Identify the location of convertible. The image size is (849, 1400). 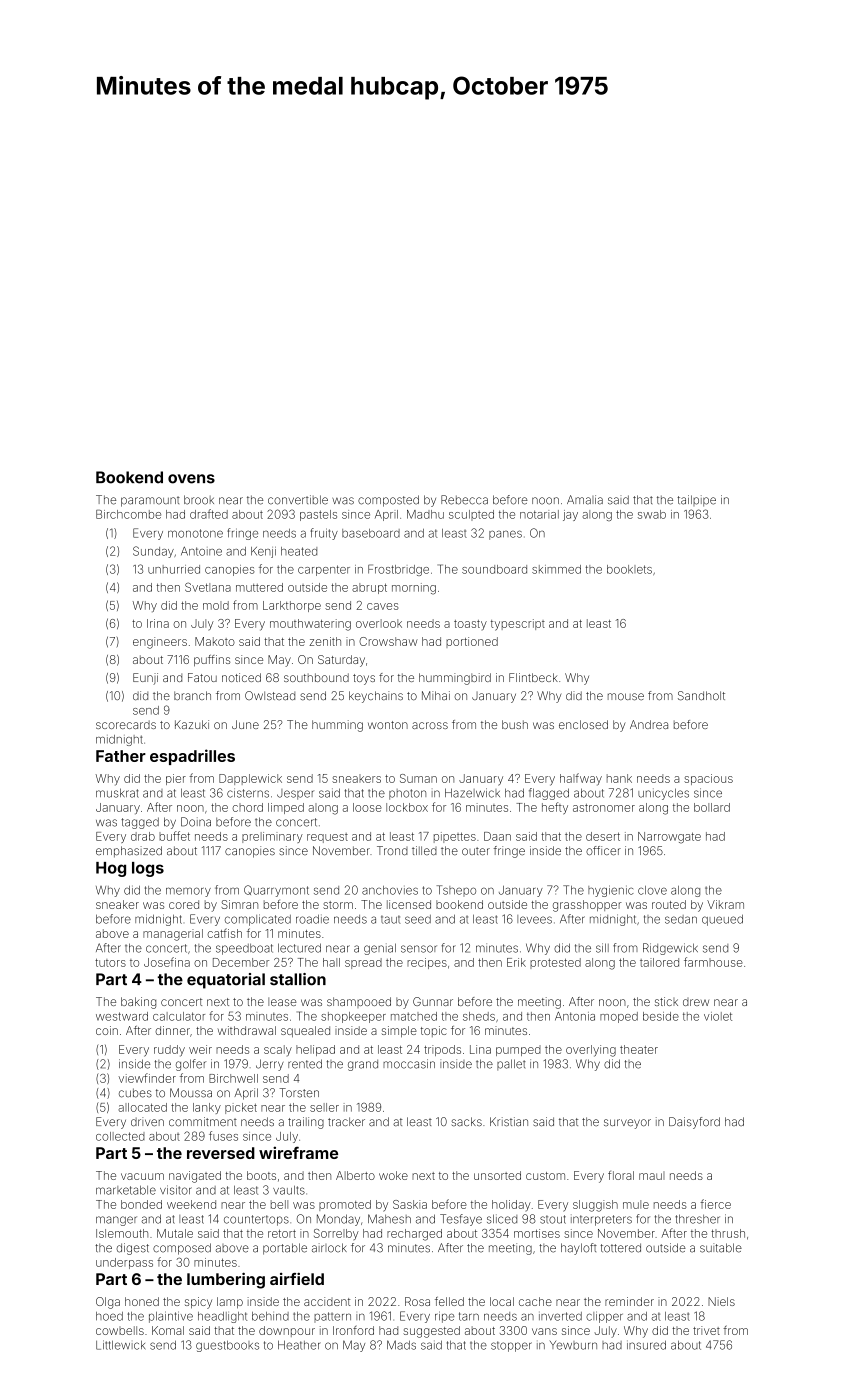
(298, 500).
